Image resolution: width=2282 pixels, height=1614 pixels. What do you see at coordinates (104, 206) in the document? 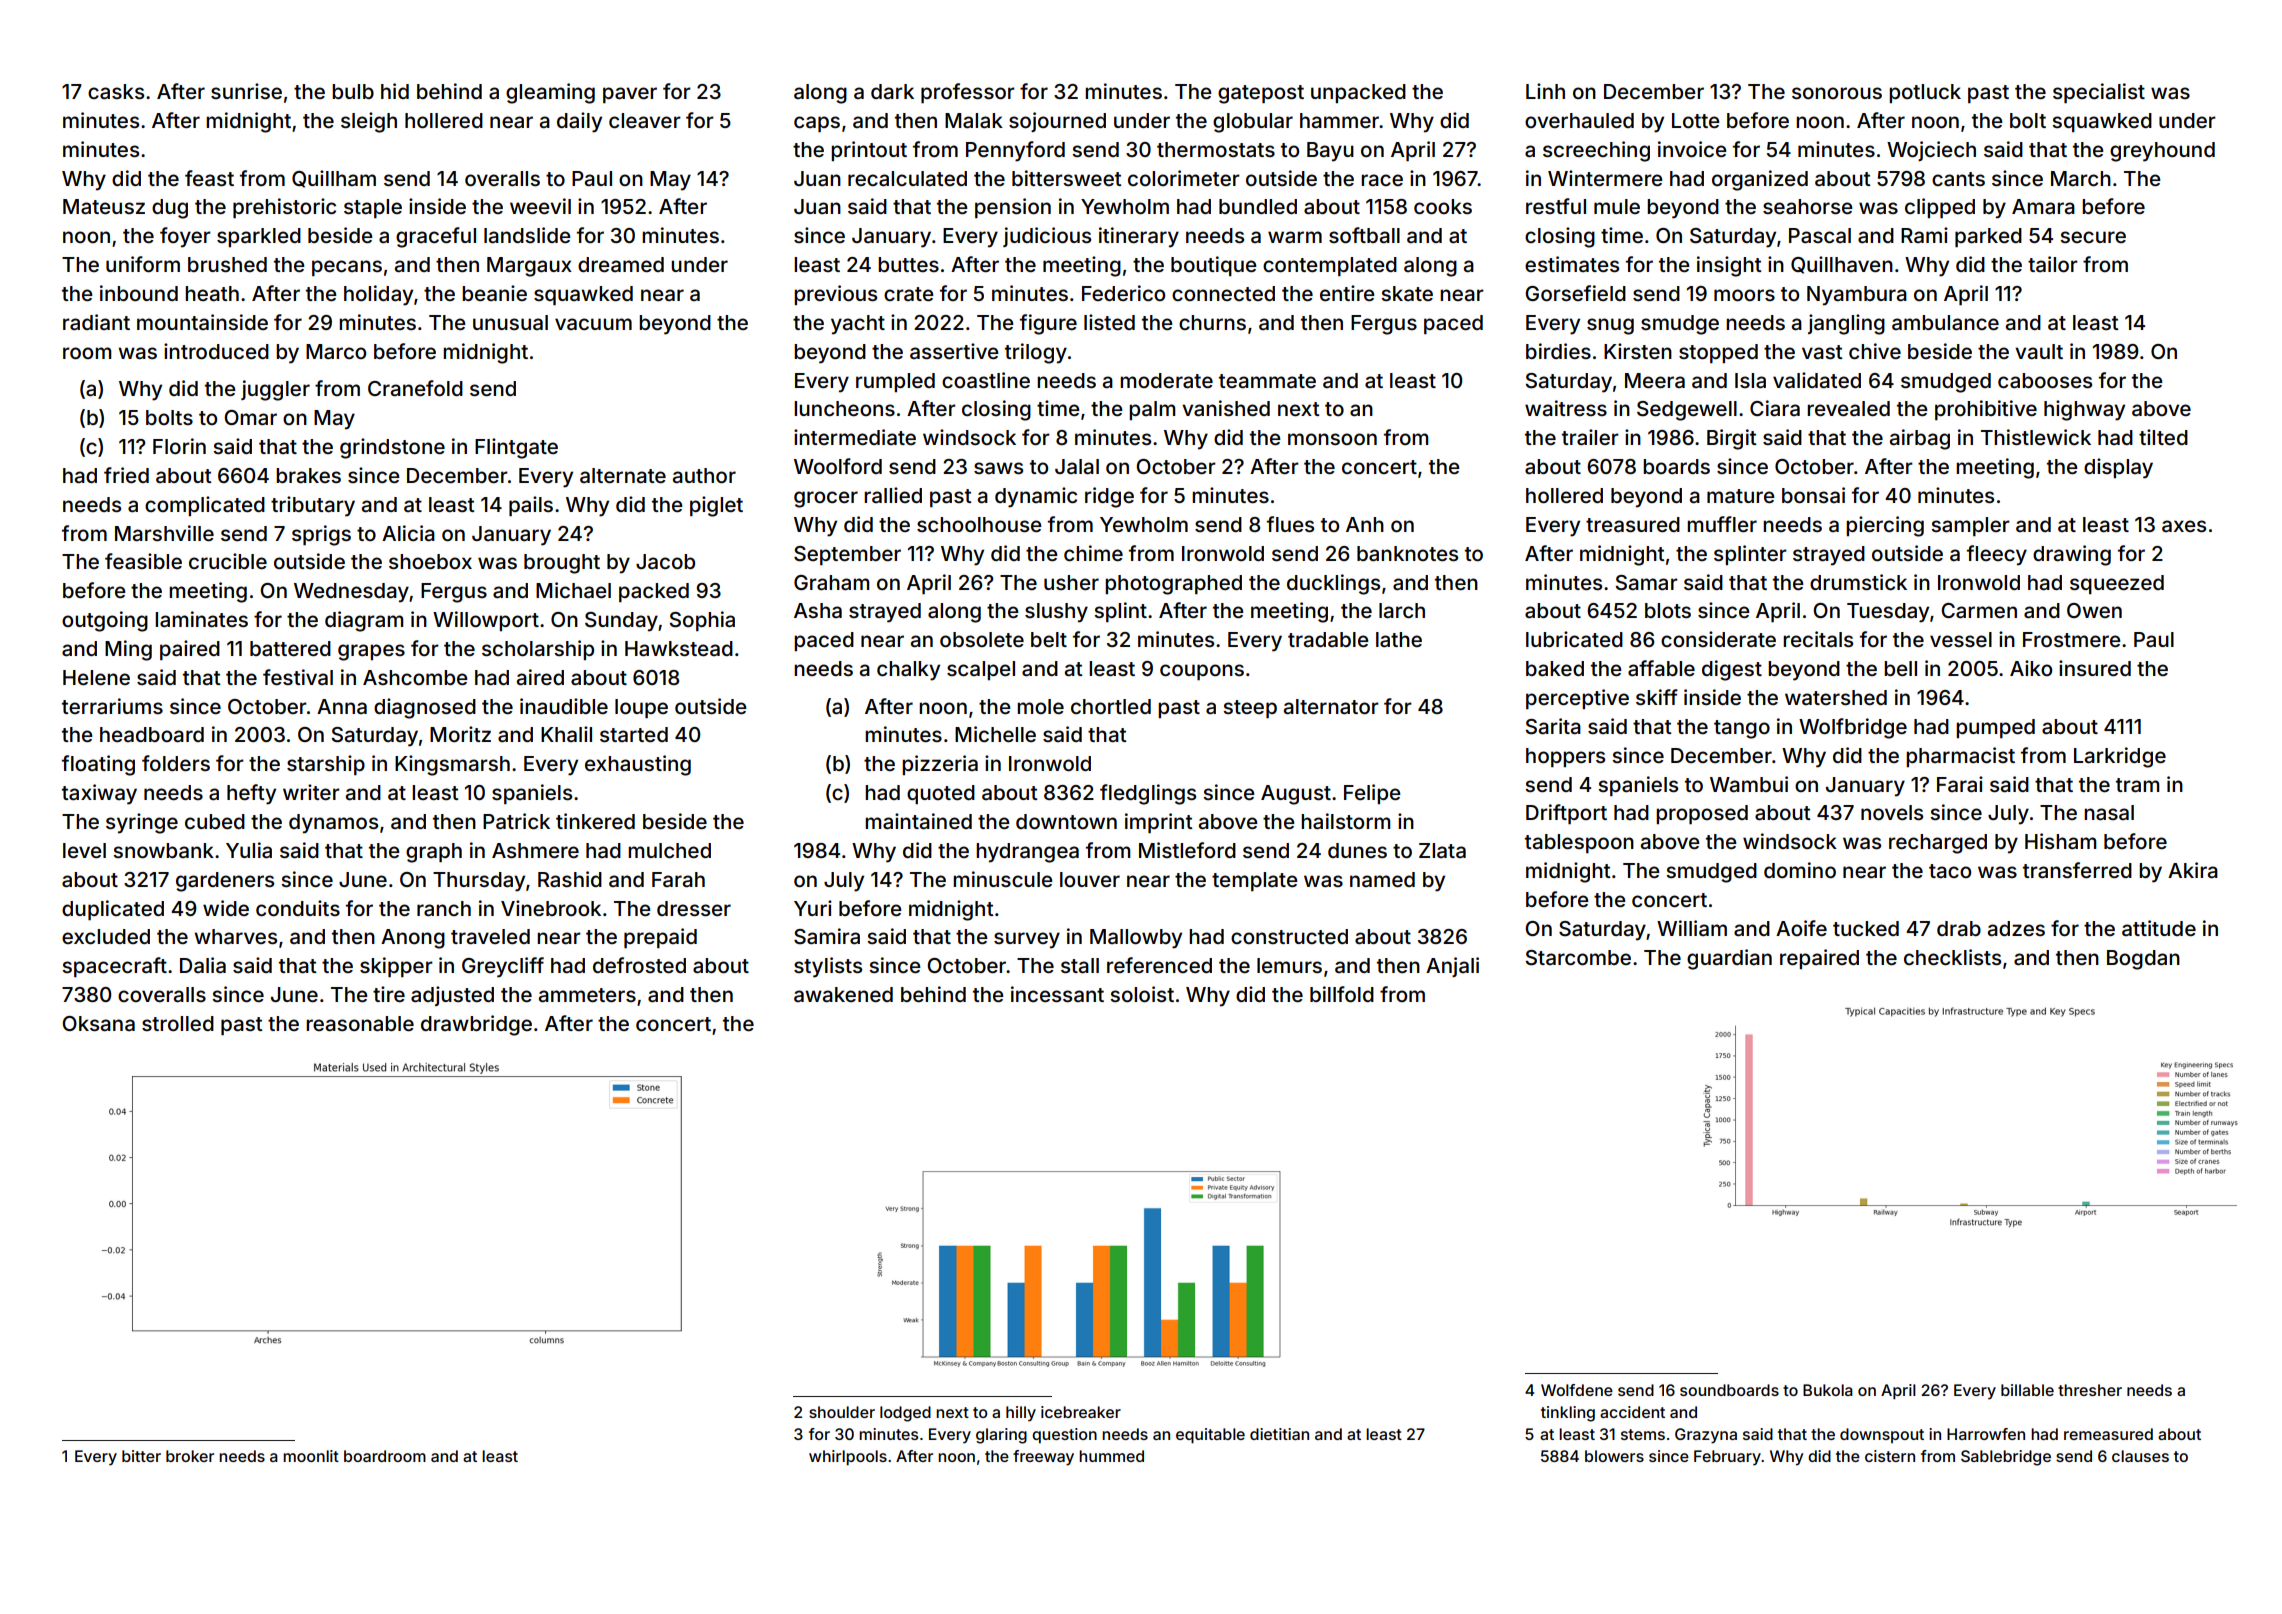
I see `Mateusz` at bounding box center [104, 206].
